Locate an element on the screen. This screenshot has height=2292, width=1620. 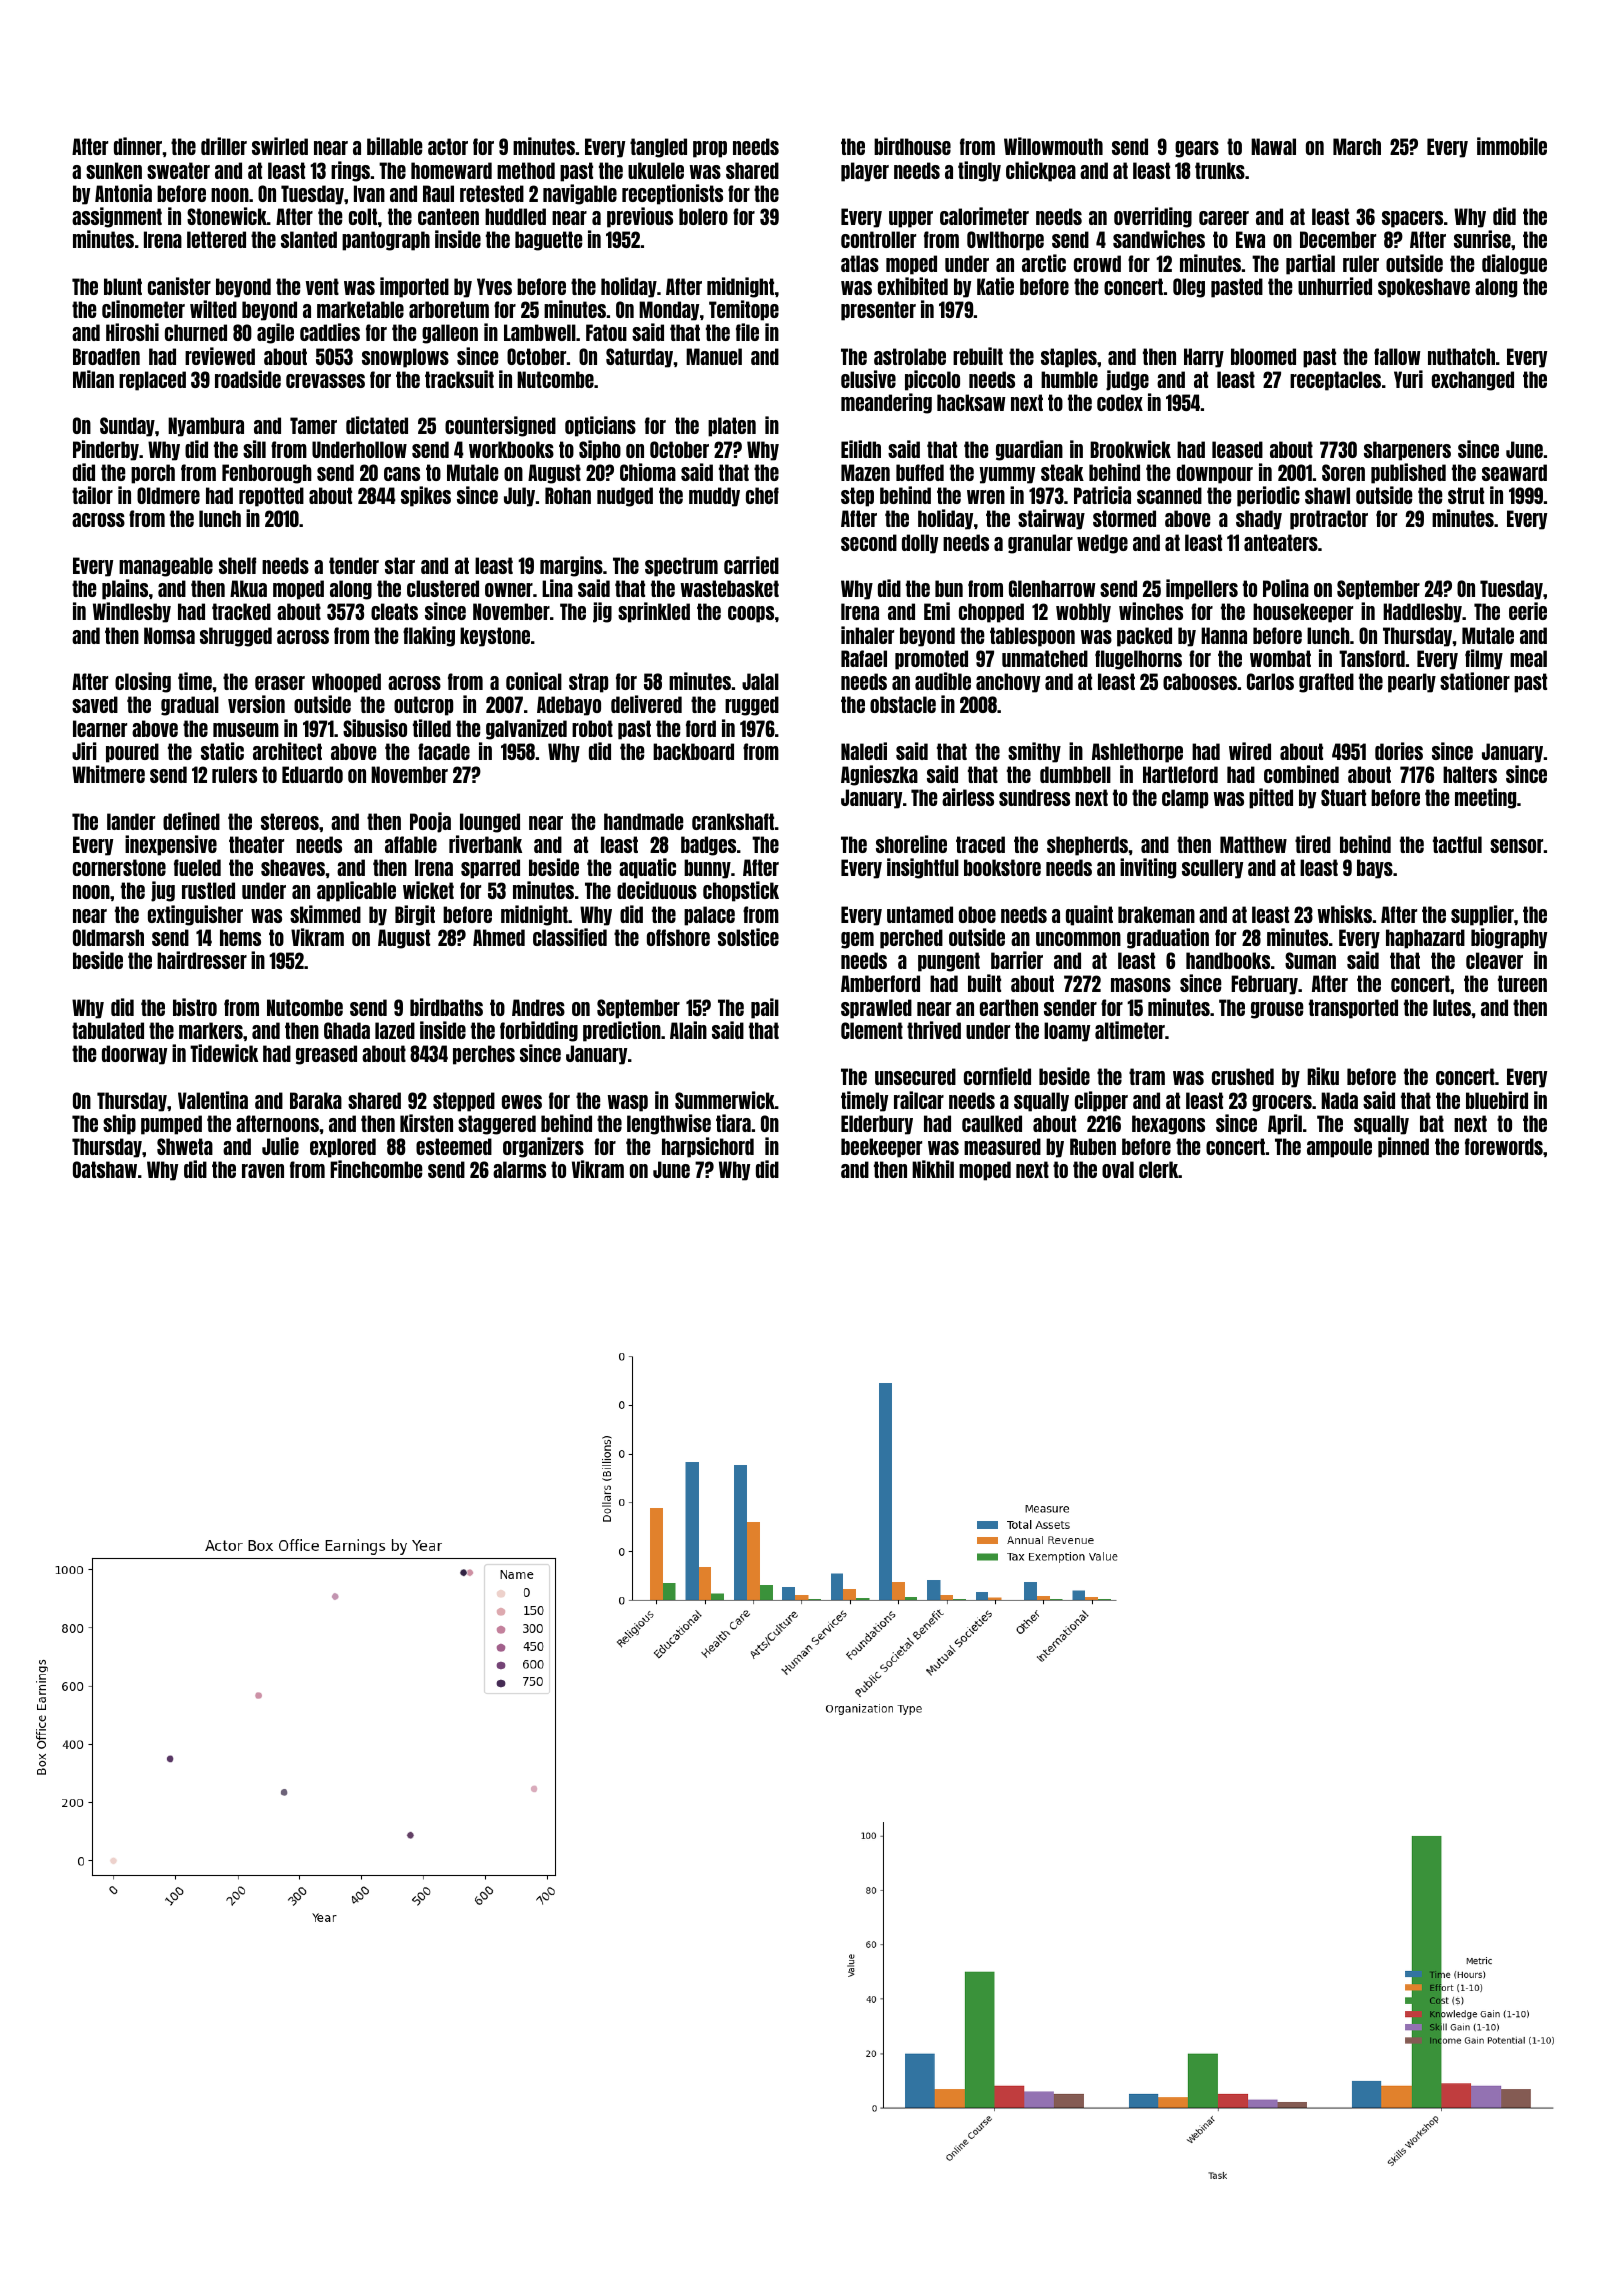
Jalal is located at coordinates (760, 681).
